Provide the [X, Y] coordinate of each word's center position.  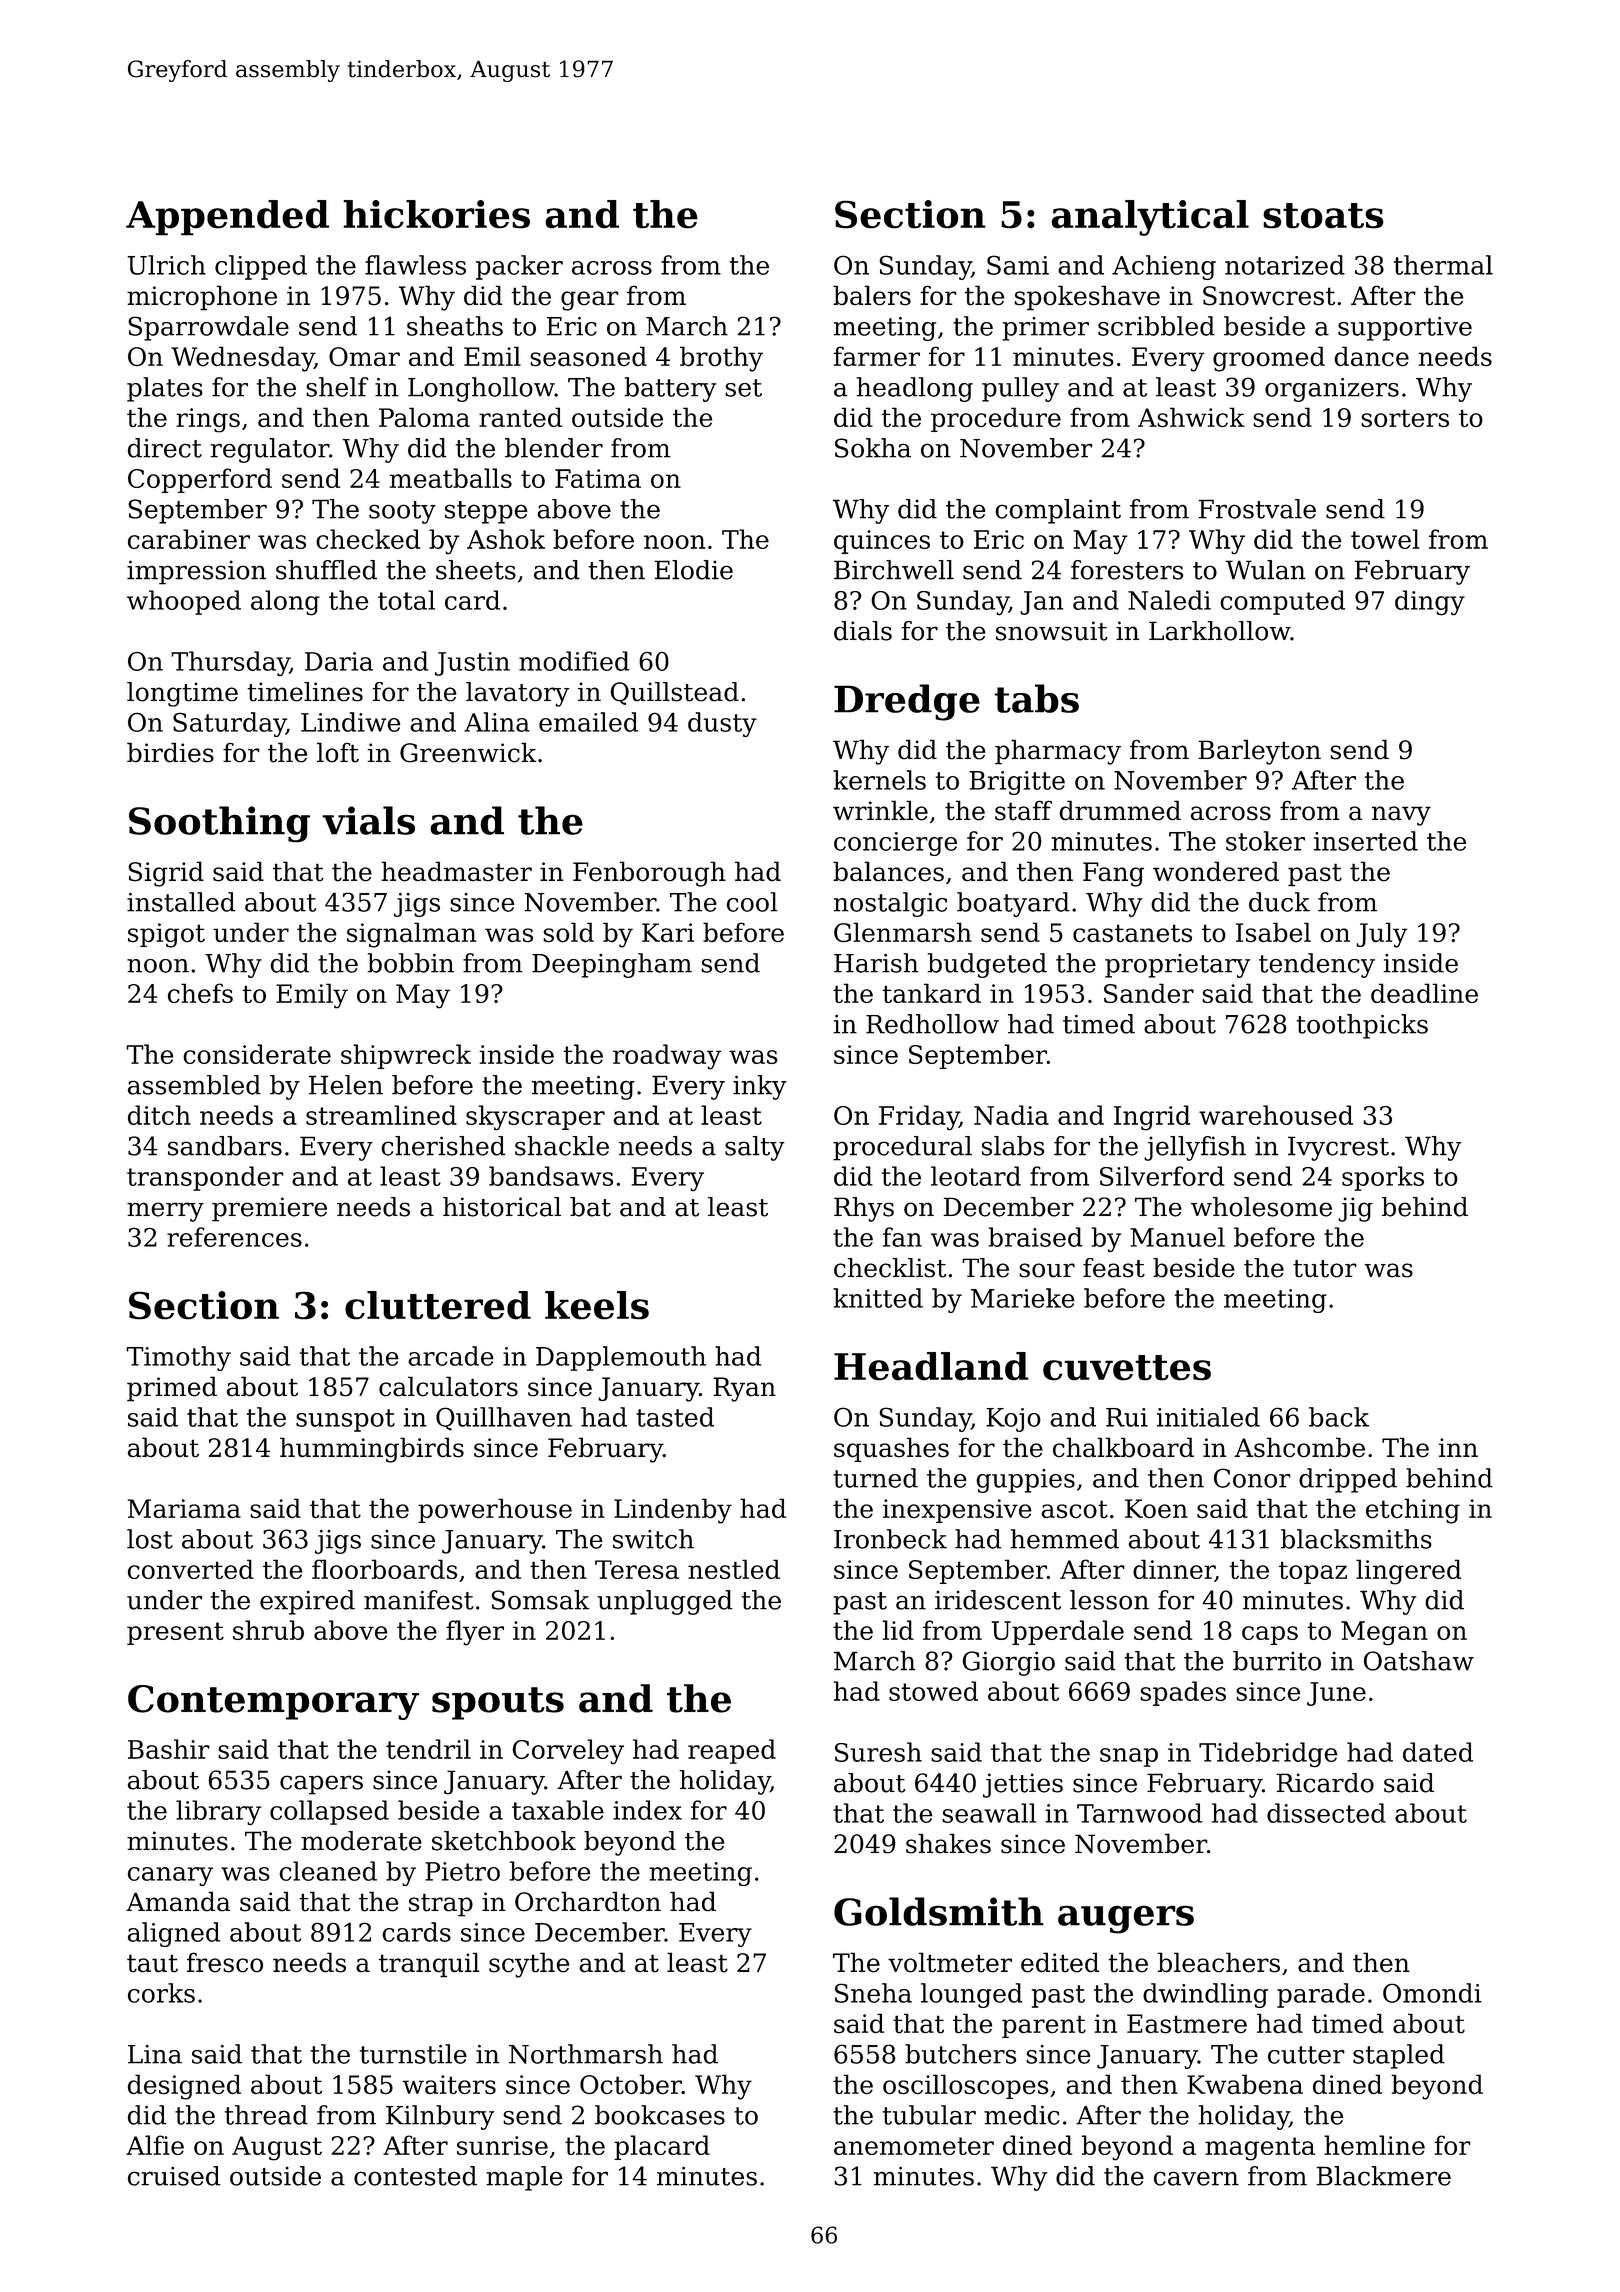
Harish [876, 963]
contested [415, 2176]
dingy [1430, 603]
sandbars [225, 1146]
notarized [1285, 265]
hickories [436, 214]
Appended [227, 218]
